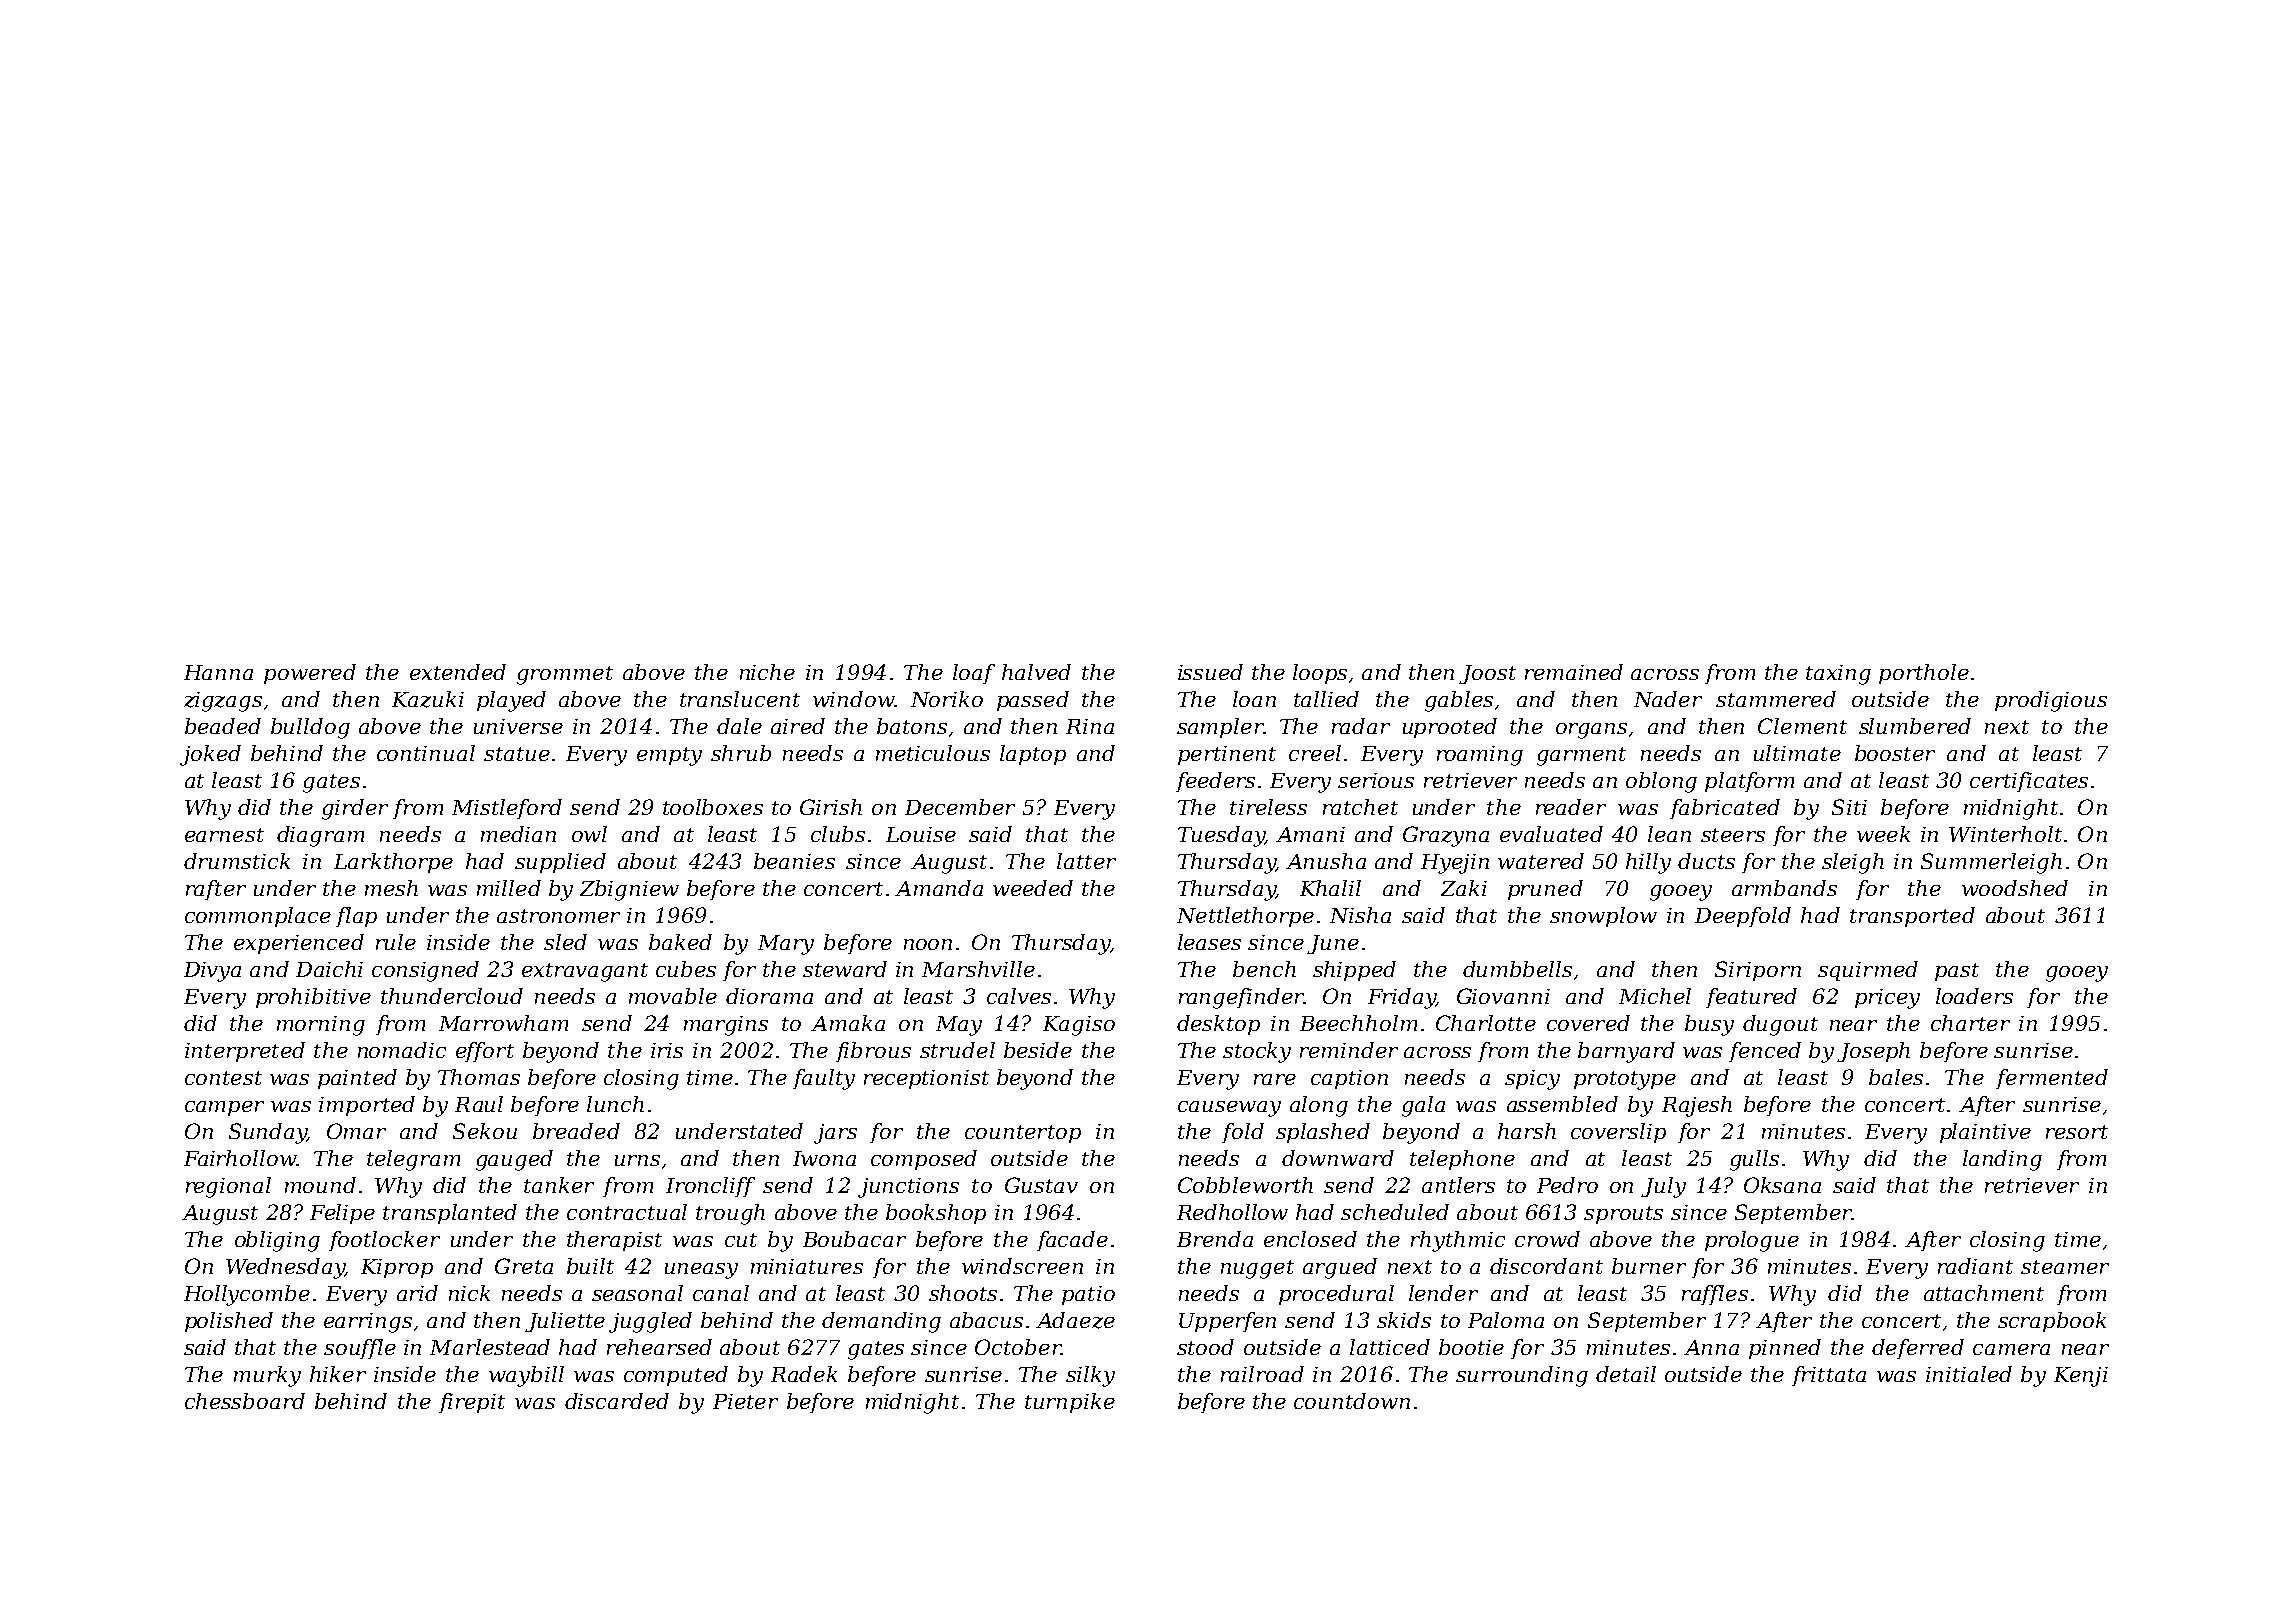 This page has width=2292, height=1620. Describe the element at coordinates (1838, 675) in the page. I see `taxing` at that location.
